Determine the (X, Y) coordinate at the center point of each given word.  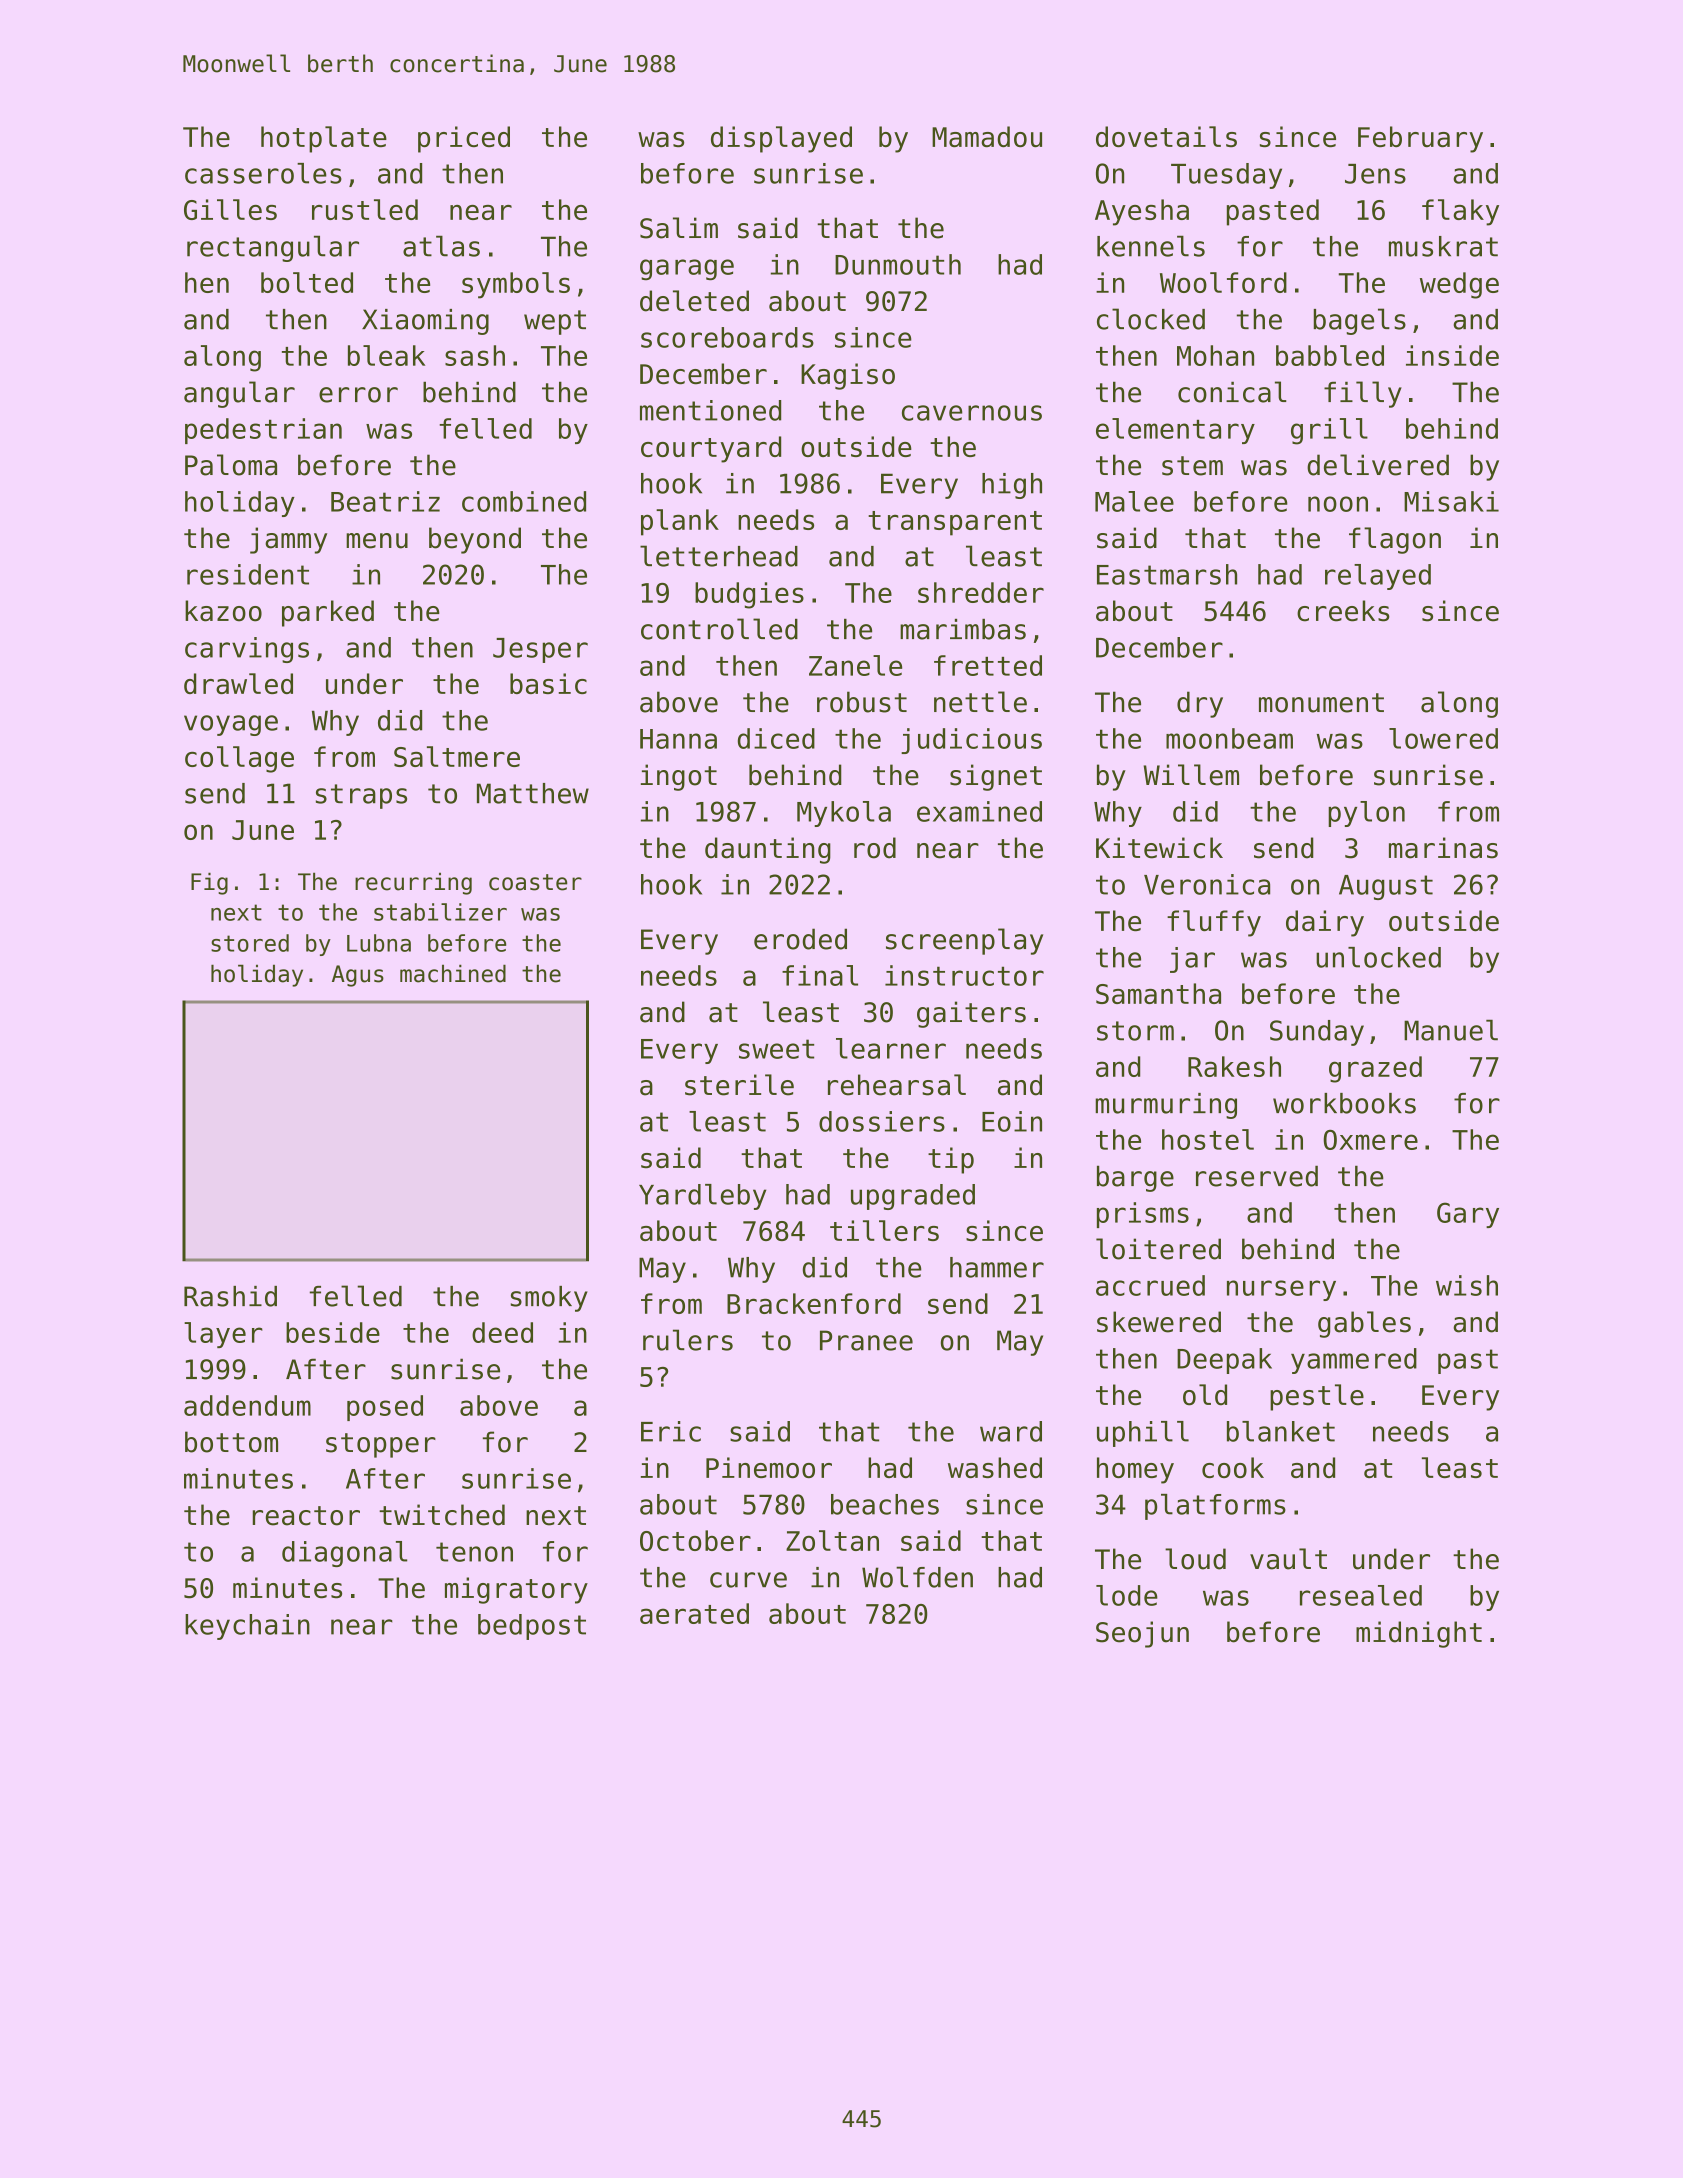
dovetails (1166, 136)
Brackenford (814, 1303)
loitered (1158, 1249)
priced (464, 139)
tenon (474, 1552)
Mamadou (987, 136)
